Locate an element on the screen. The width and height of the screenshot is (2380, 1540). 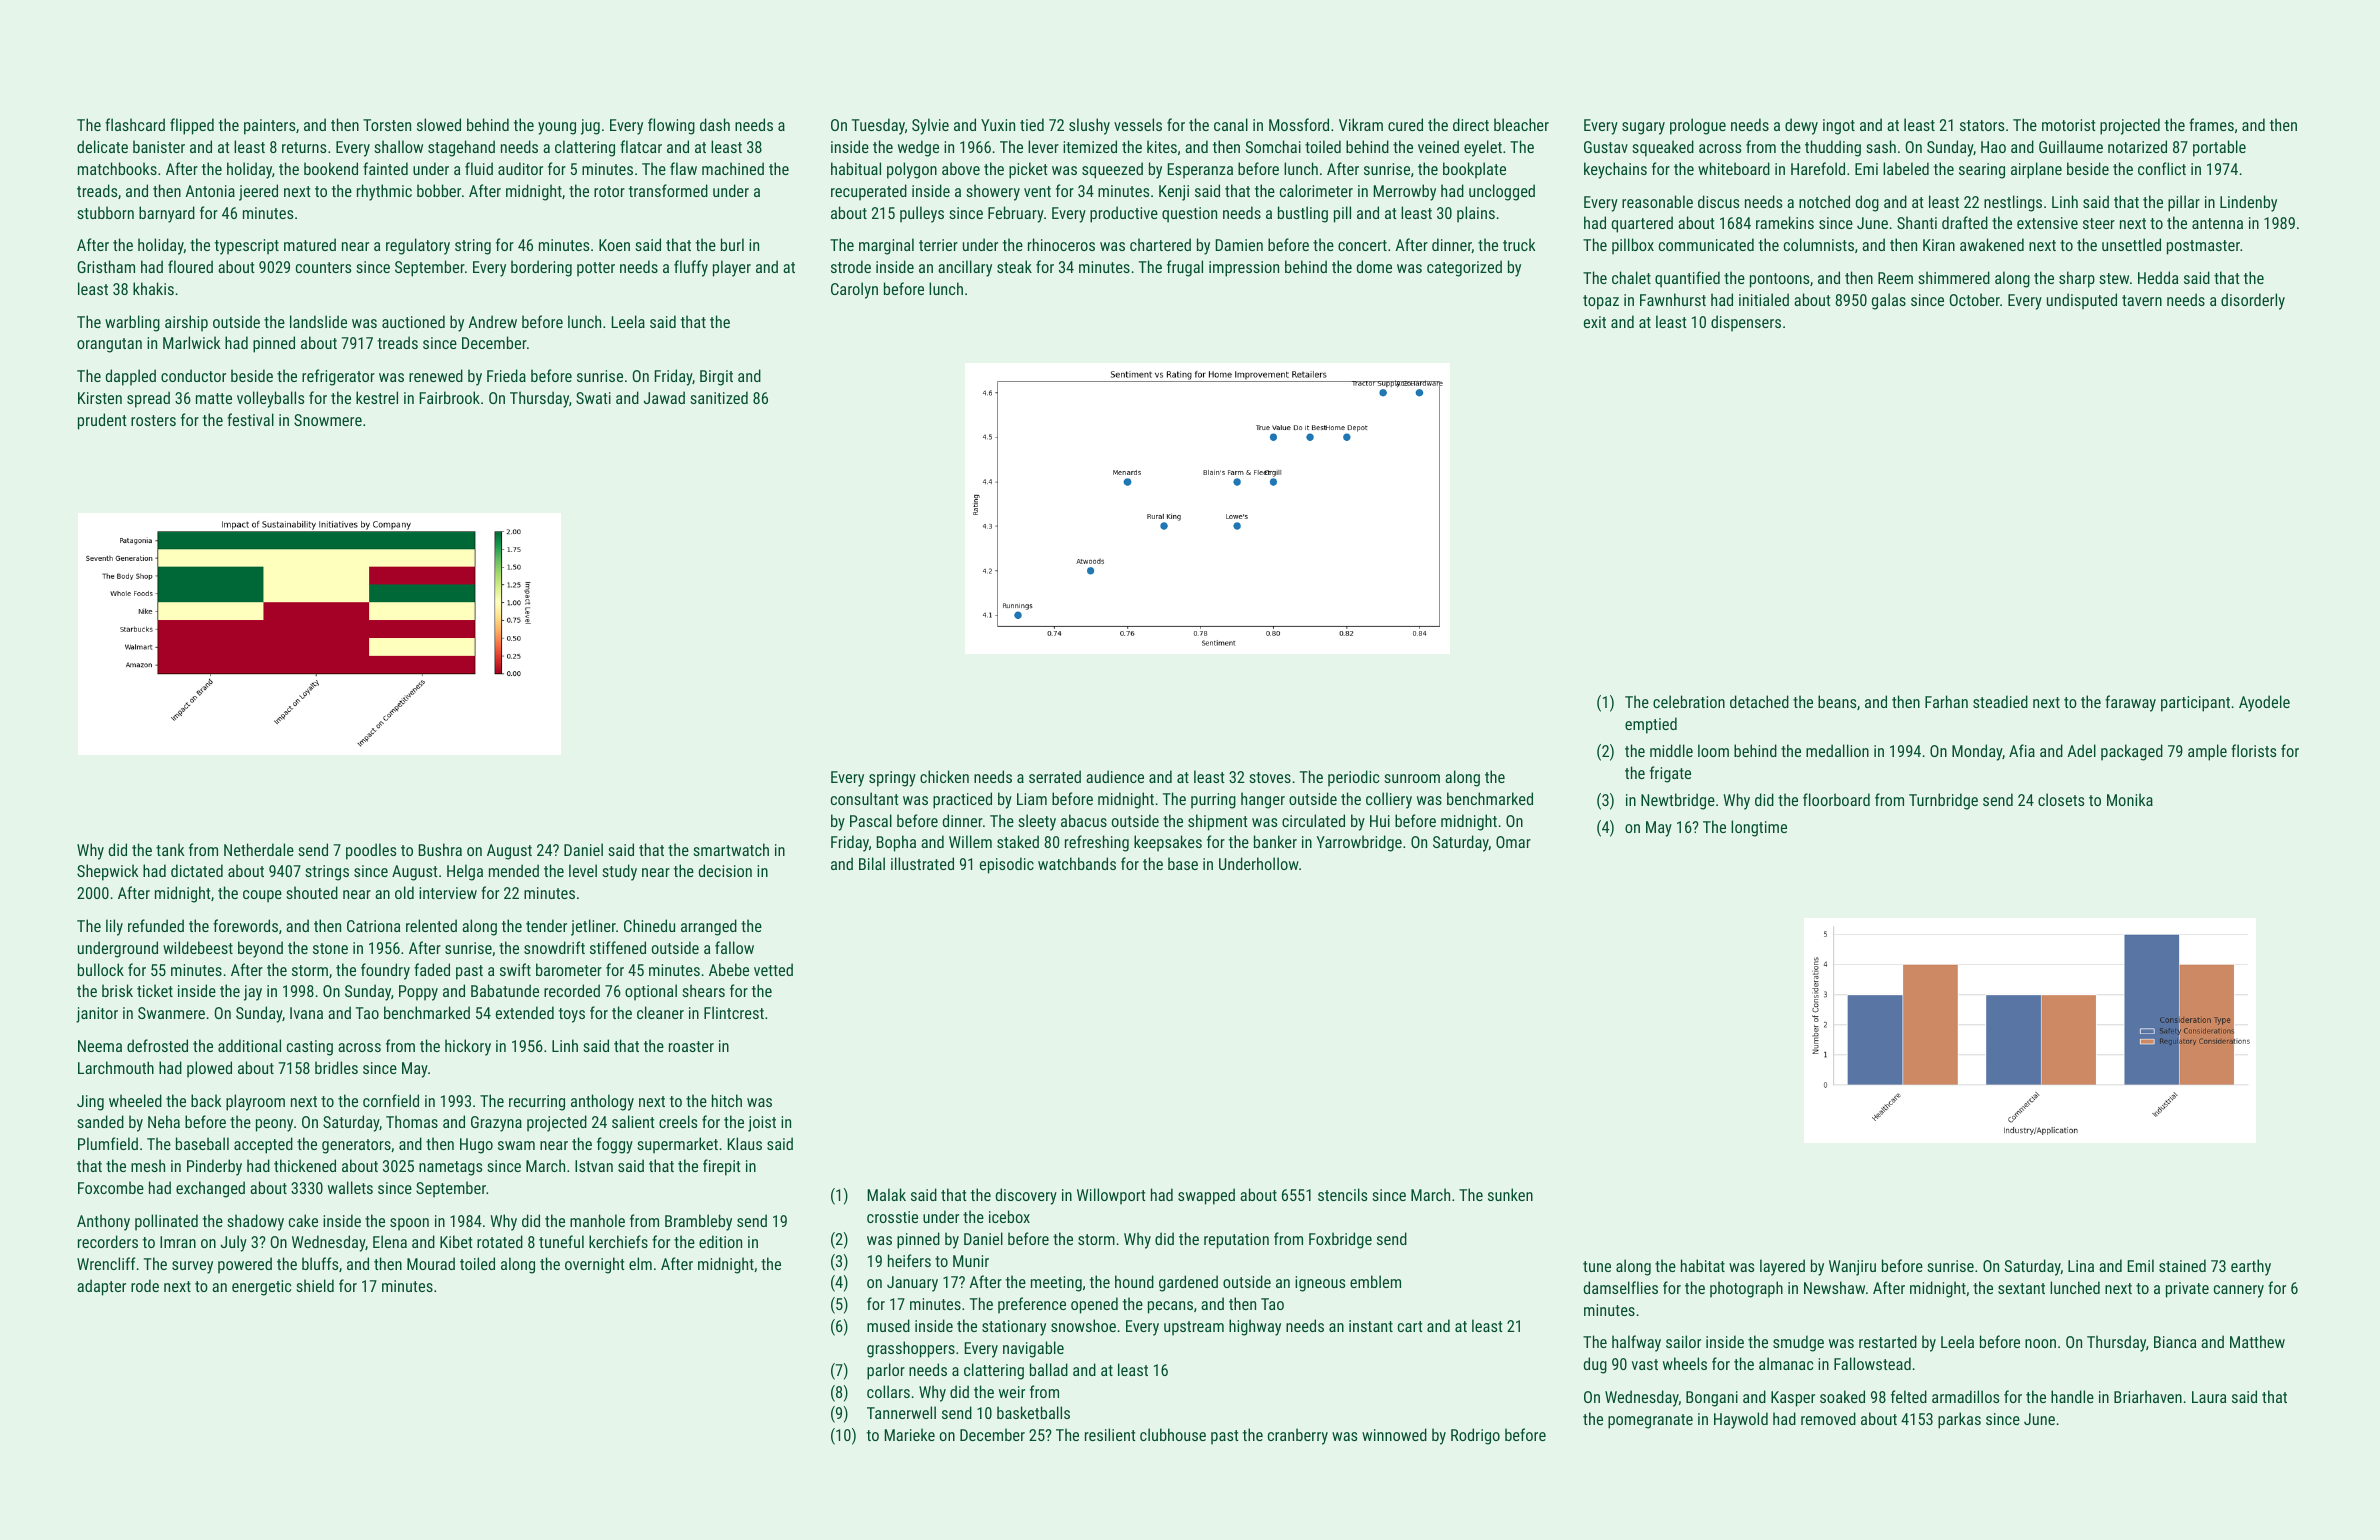
direct is located at coordinates (1471, 124).
